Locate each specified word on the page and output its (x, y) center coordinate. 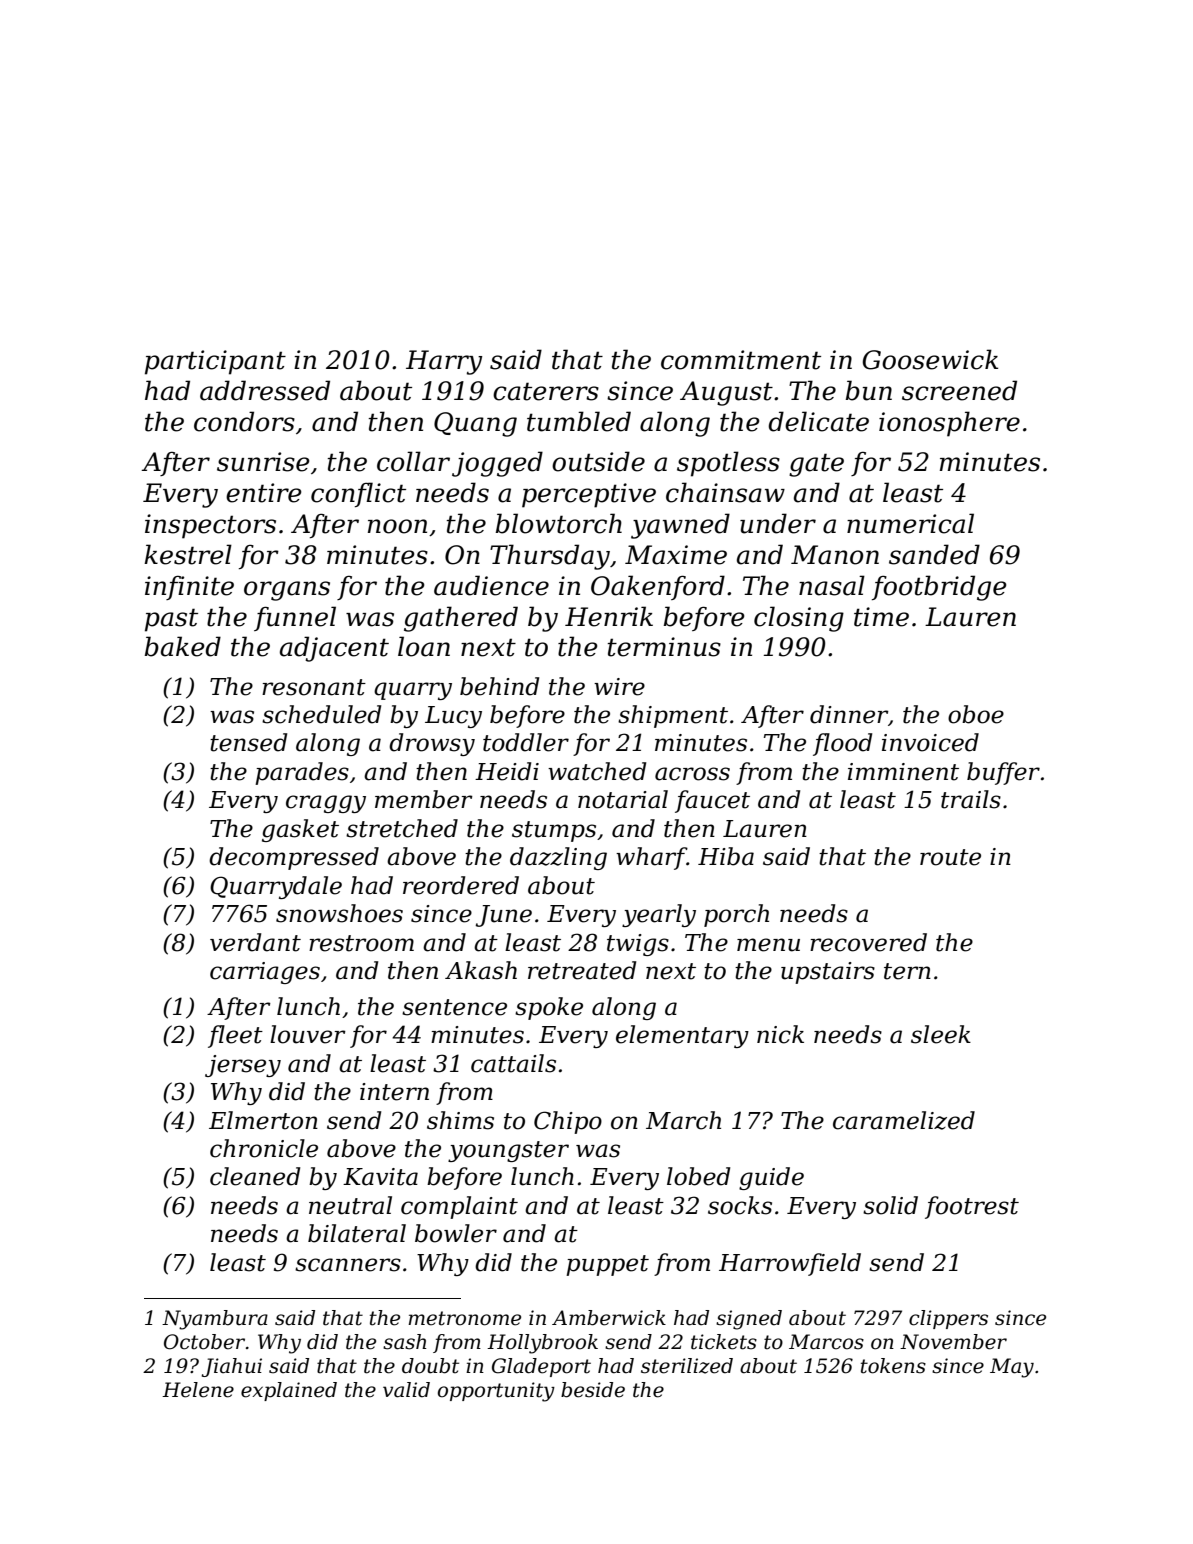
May (1012, 1368)
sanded (934, 554)
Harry (444, 362)
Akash (481, 970)
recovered (868, 942)
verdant (255, 942)
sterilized (687, 1366)
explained (289, 1391)
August (726, 393)
